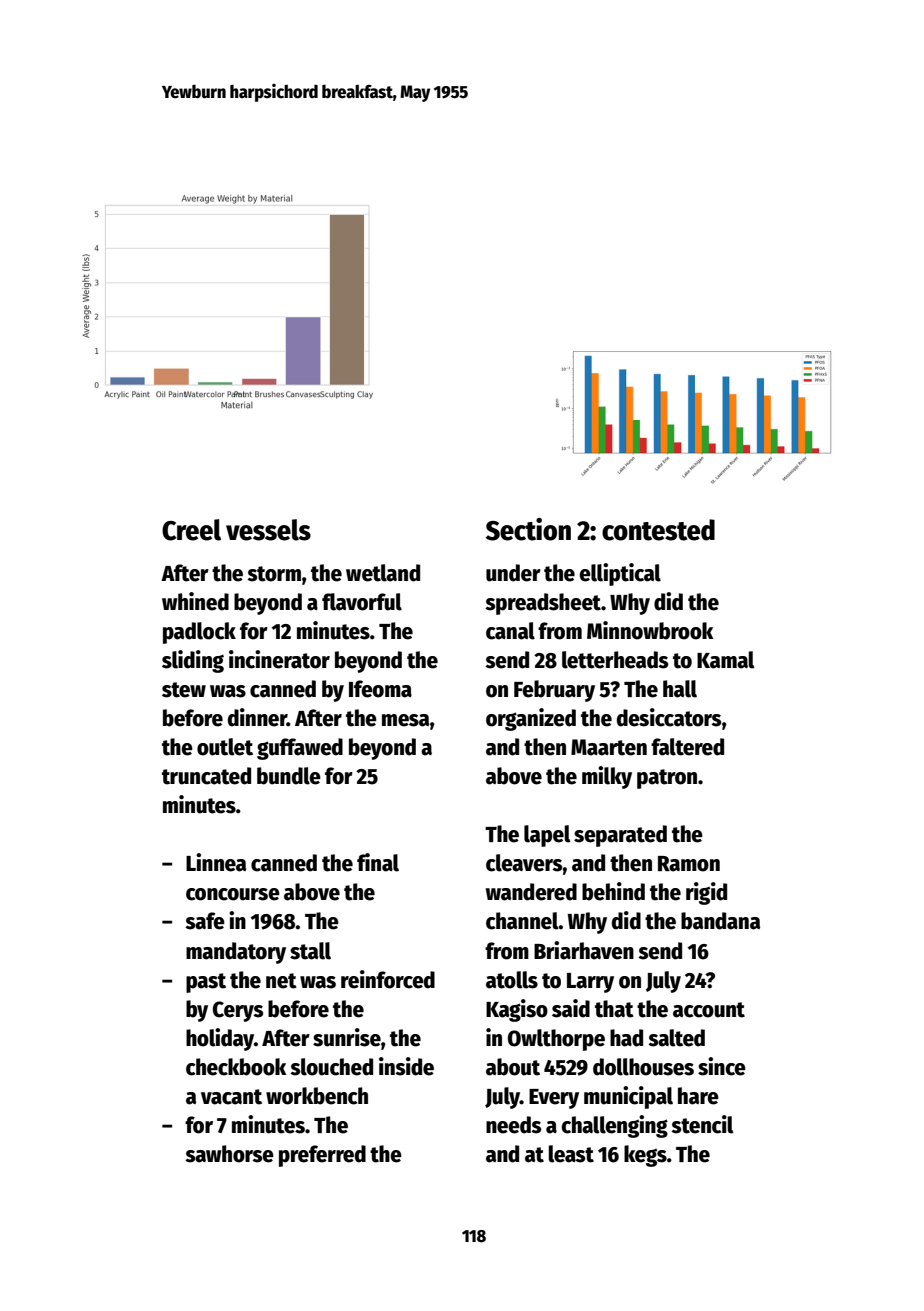 Image resolution: width=924 pixels, height=1311 pixels. I want to click on milky, so click(607, 777).
